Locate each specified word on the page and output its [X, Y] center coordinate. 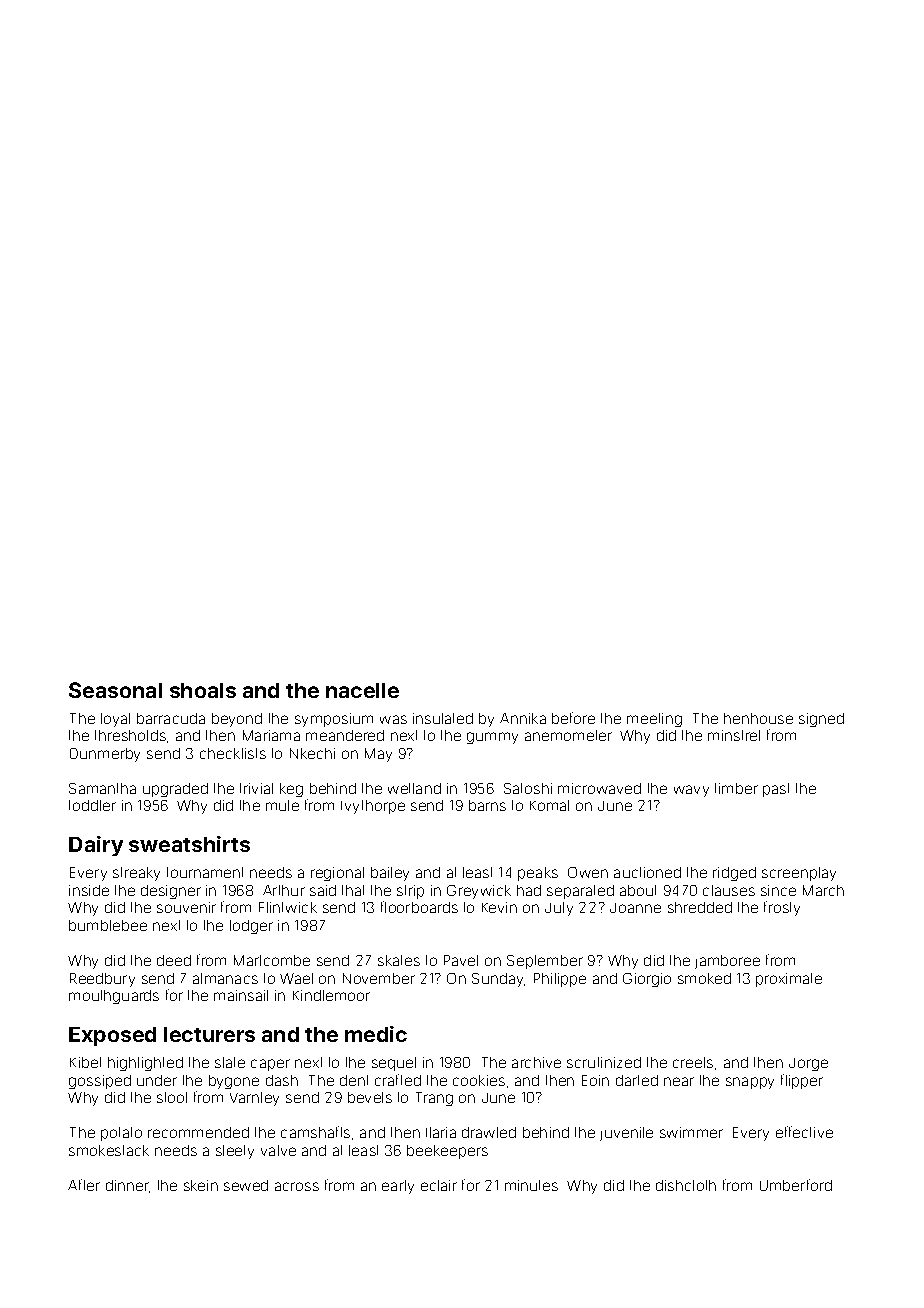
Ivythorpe [373, 807]
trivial [256, 788]
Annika [523, 718]
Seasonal [115, 690]
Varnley [254, 1099]
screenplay [799, 874]
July [559, 909]
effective [804, 1132]
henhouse [758, 718]
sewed [246, 1185]
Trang [434, 1099]
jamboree [727, 962]
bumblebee [108, 925]
